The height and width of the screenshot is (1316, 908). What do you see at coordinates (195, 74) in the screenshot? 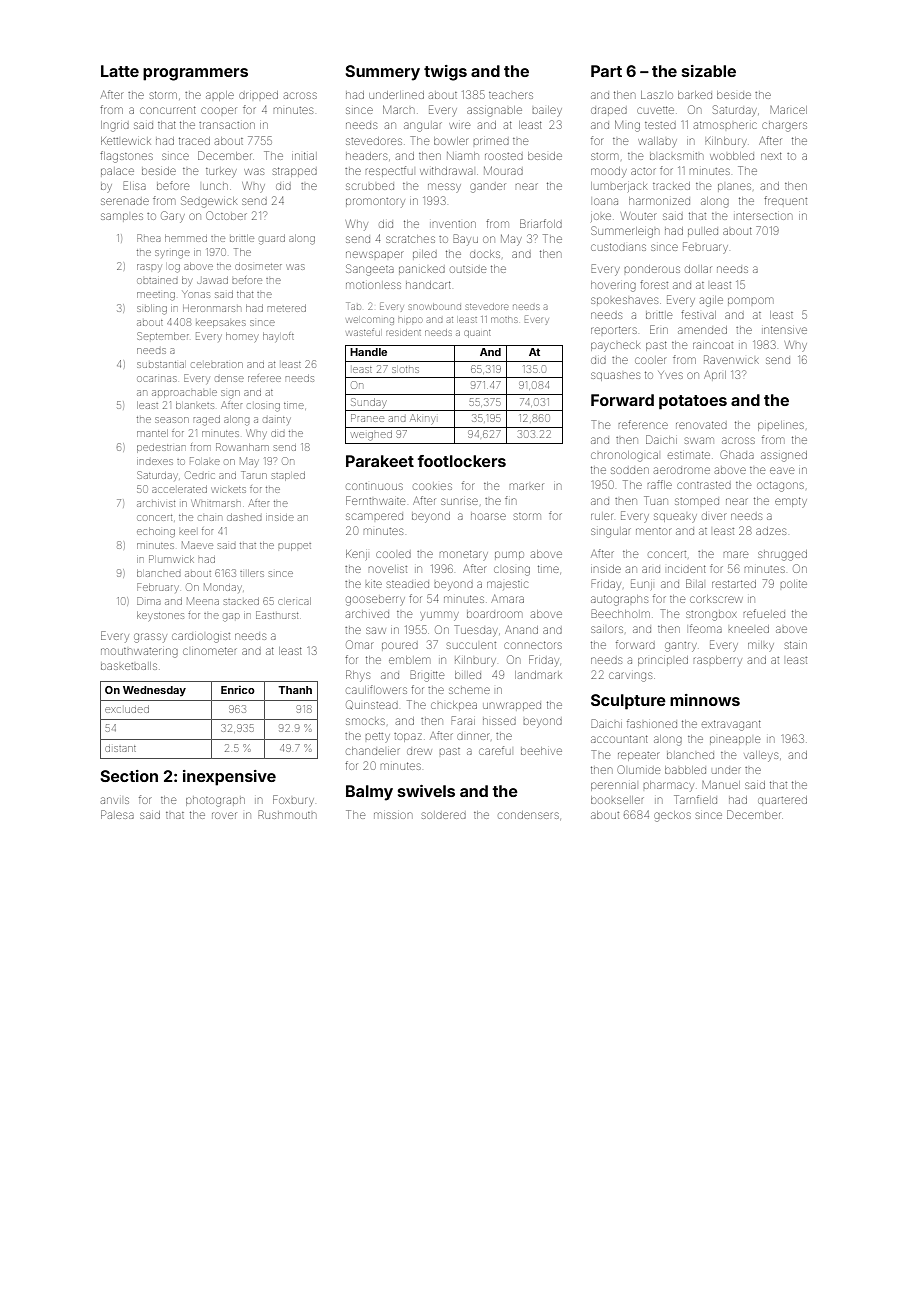
I see `programmers` at bounding box center [195, 74].
